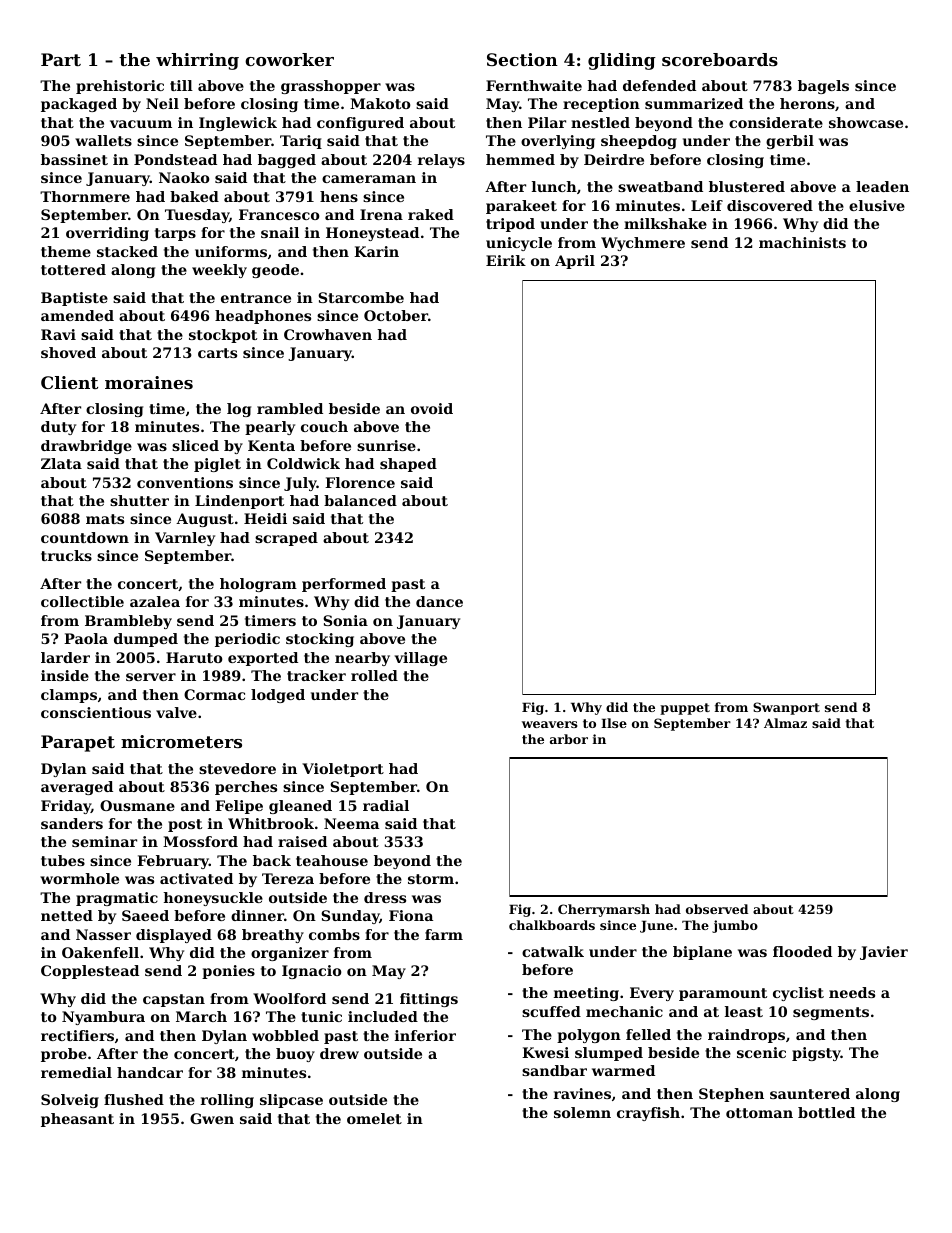 This screenshot has width=952, height=1233. I want to click on Deirdre, so click(614, 159).
